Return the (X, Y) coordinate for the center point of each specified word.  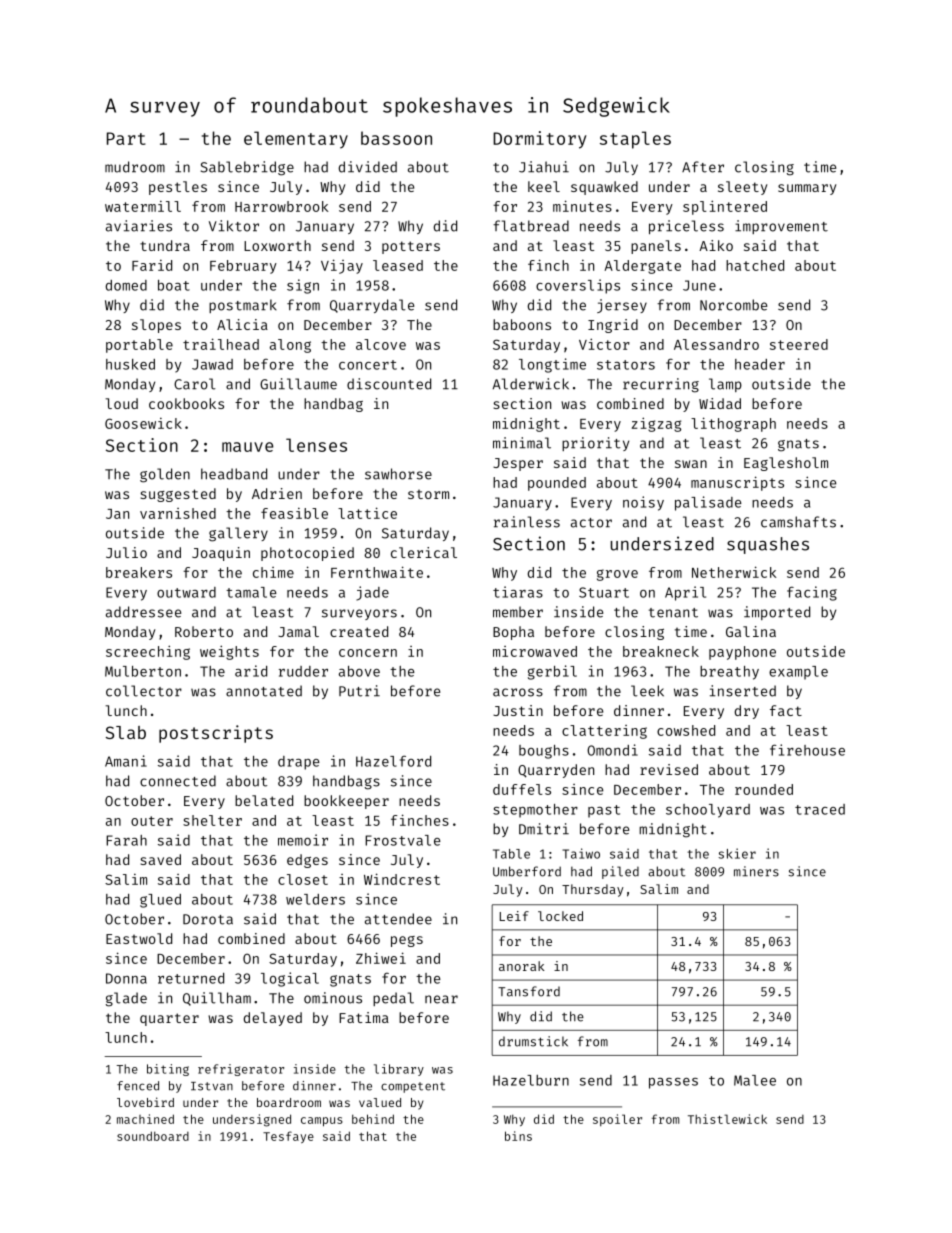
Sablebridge (247, 168)
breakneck (661, 651)
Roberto (204, 631)
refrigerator (241, 1070)
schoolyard (708, 811)
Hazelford (393, 761)
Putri (359, 691)
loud (121, 403)
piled (620, 872)
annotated (264, 691)
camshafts (798, 522)
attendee (398, 919)
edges (307, 861)
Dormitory (540, 140)
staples (635, 140)
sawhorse (398, 474)
